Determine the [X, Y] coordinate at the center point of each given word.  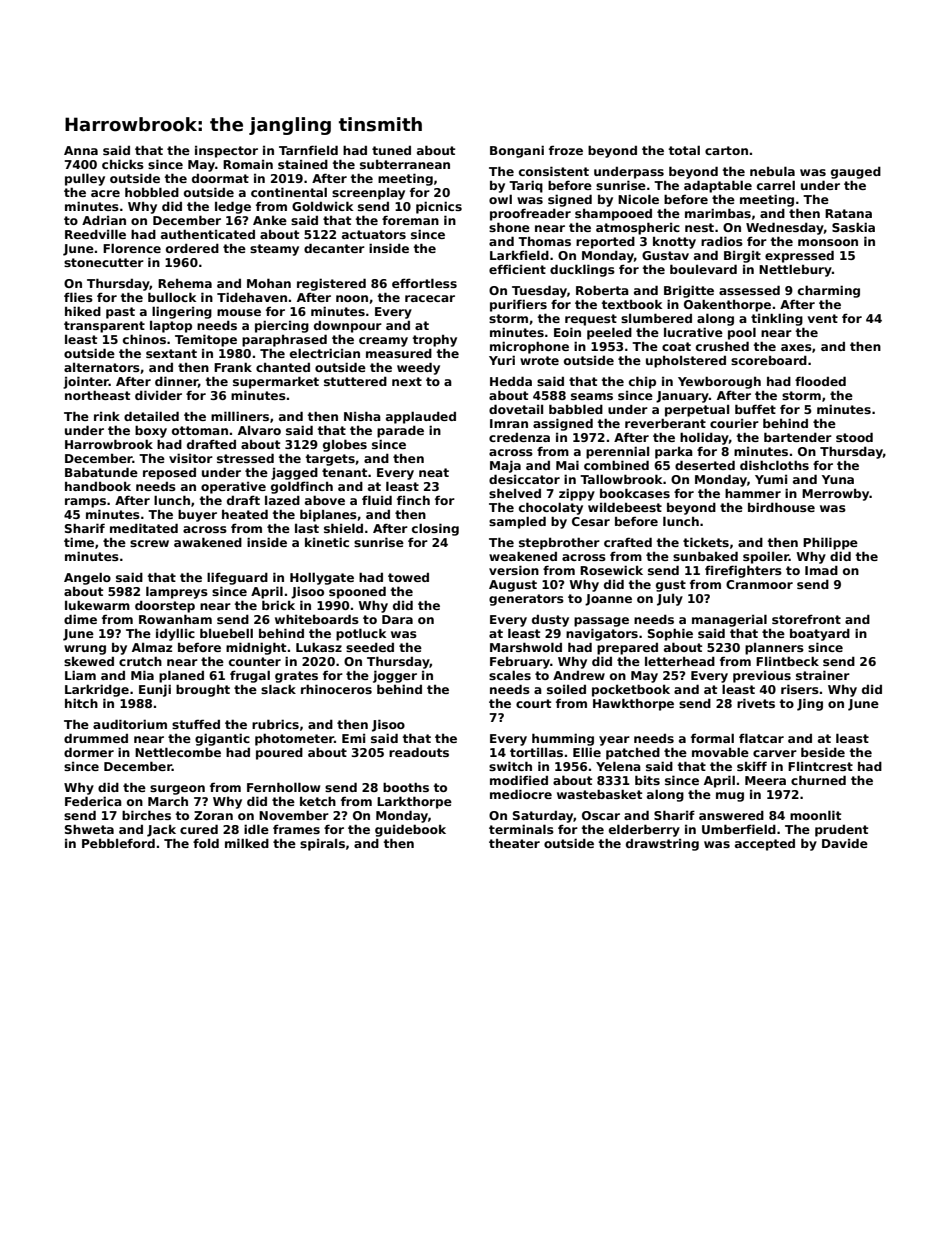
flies [78, 297]
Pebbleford [118, 843]
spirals [322, 845]
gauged [856, 172]
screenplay [368, 194]
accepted [765, 844]
